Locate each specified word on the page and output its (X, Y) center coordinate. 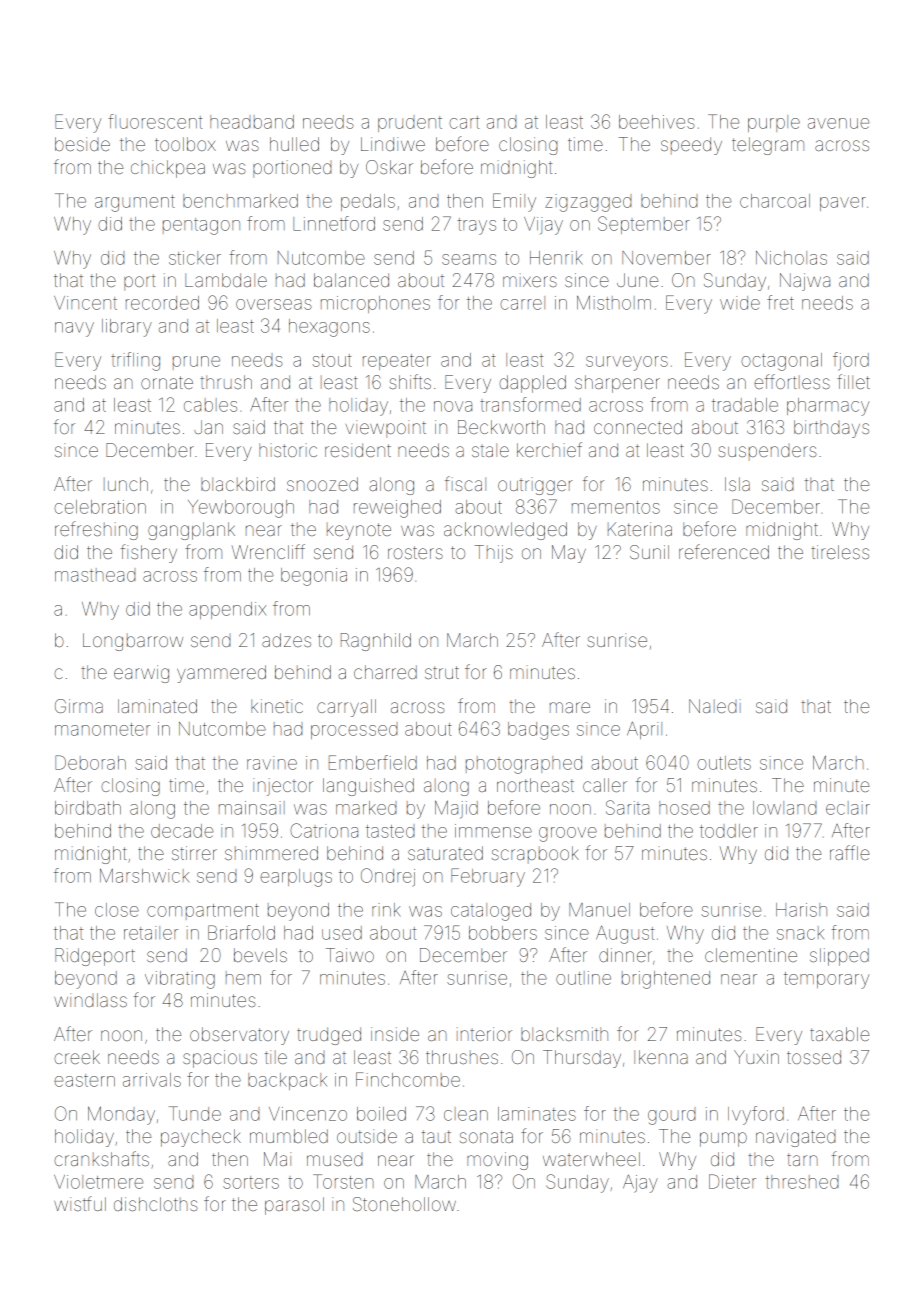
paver (843, 204)
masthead (95, 575)
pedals (368, 202)
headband (252, 122)
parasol (294, 1206)
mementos (616, 507)
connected (638, 427)
